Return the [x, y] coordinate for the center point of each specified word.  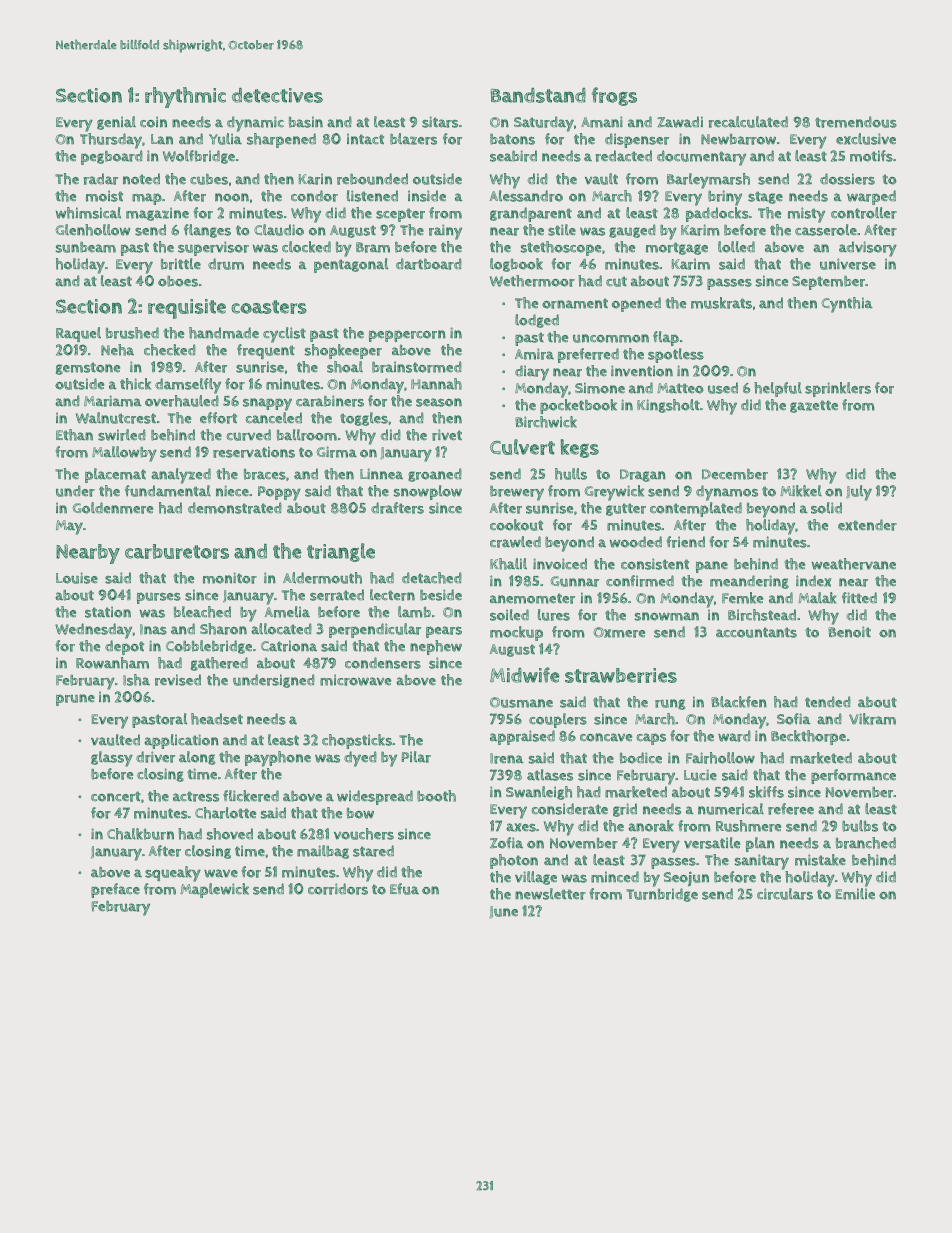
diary [532, 373]
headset [217, 719]
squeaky [173, 874]
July [859, 493]
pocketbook [578, 406]
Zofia [506, 843]
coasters [269, 307]
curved [249, 435]
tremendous [856, 122]
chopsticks [357, 741]
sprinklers [838, 389]
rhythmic [185, 97]
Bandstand [538, 95]
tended [828, 701]
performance [853, 776]
